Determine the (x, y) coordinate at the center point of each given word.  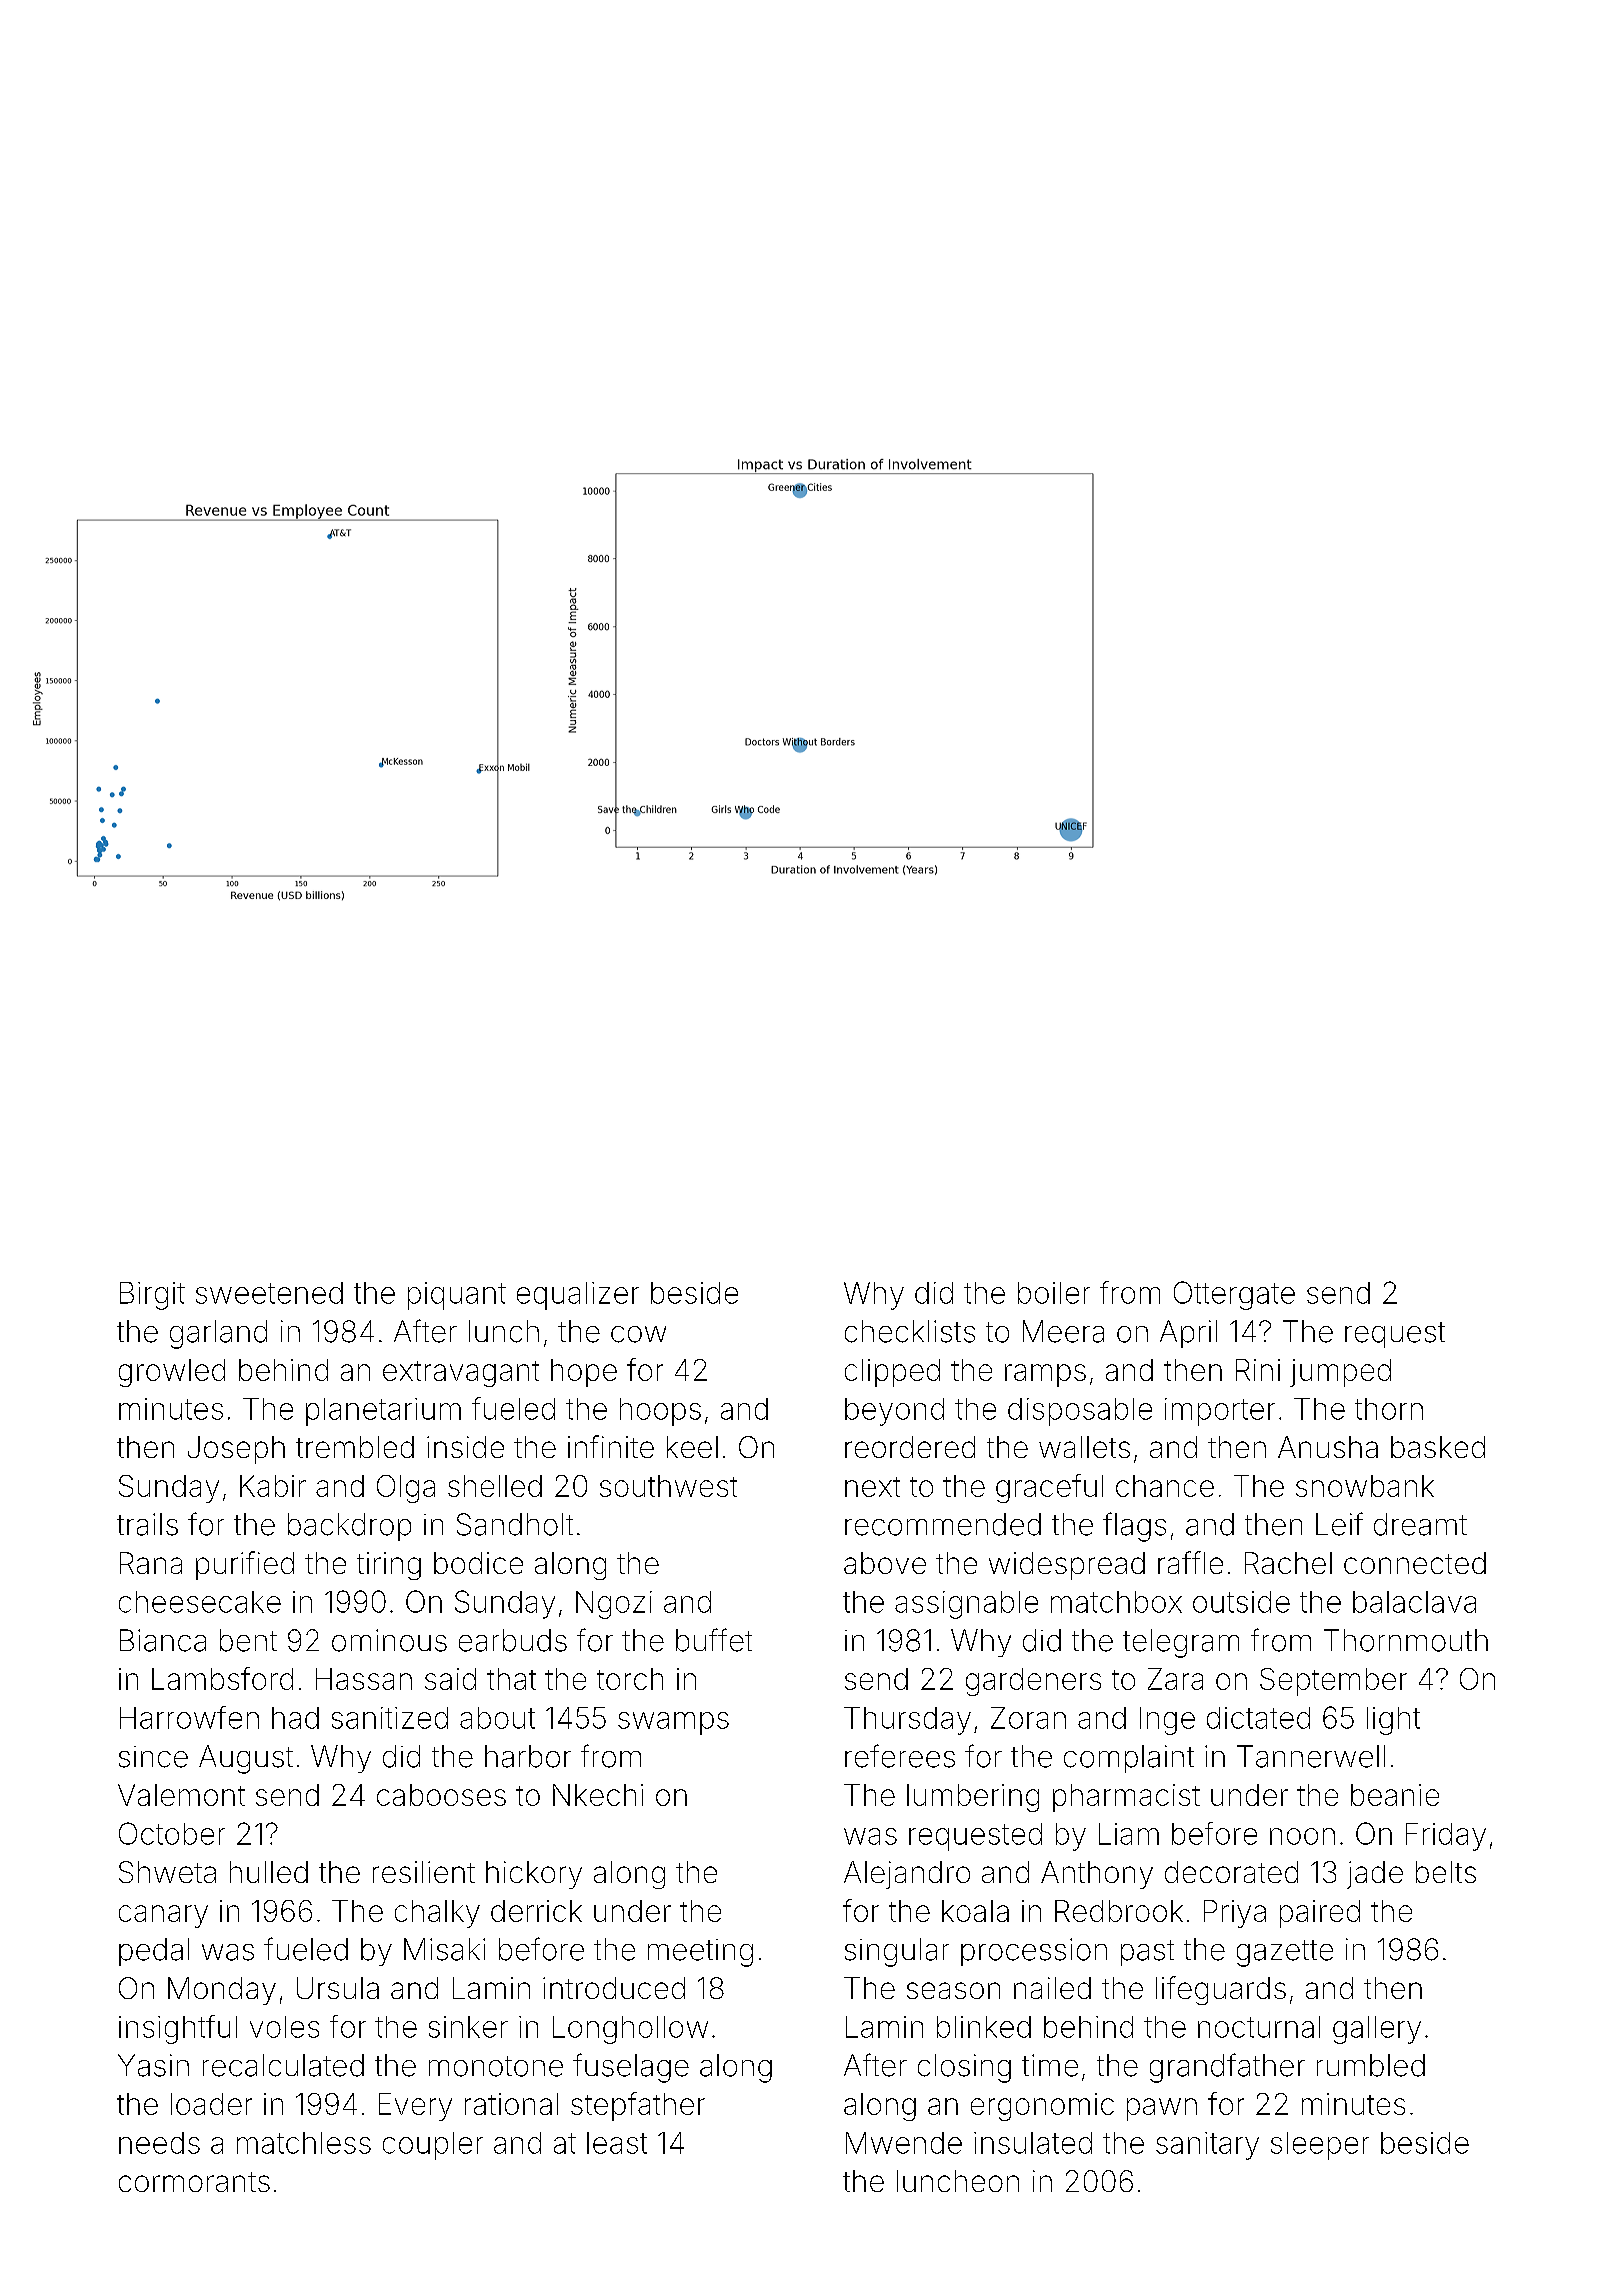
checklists (910, 1331)
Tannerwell (1311, 1756)
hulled (269, 1872)
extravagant (461, 1374)
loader (211, 2104)
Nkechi (598, 1795)
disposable (1080, 1412)
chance (1165, 1486)
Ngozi (614, 1605)
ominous (389, 1640)
